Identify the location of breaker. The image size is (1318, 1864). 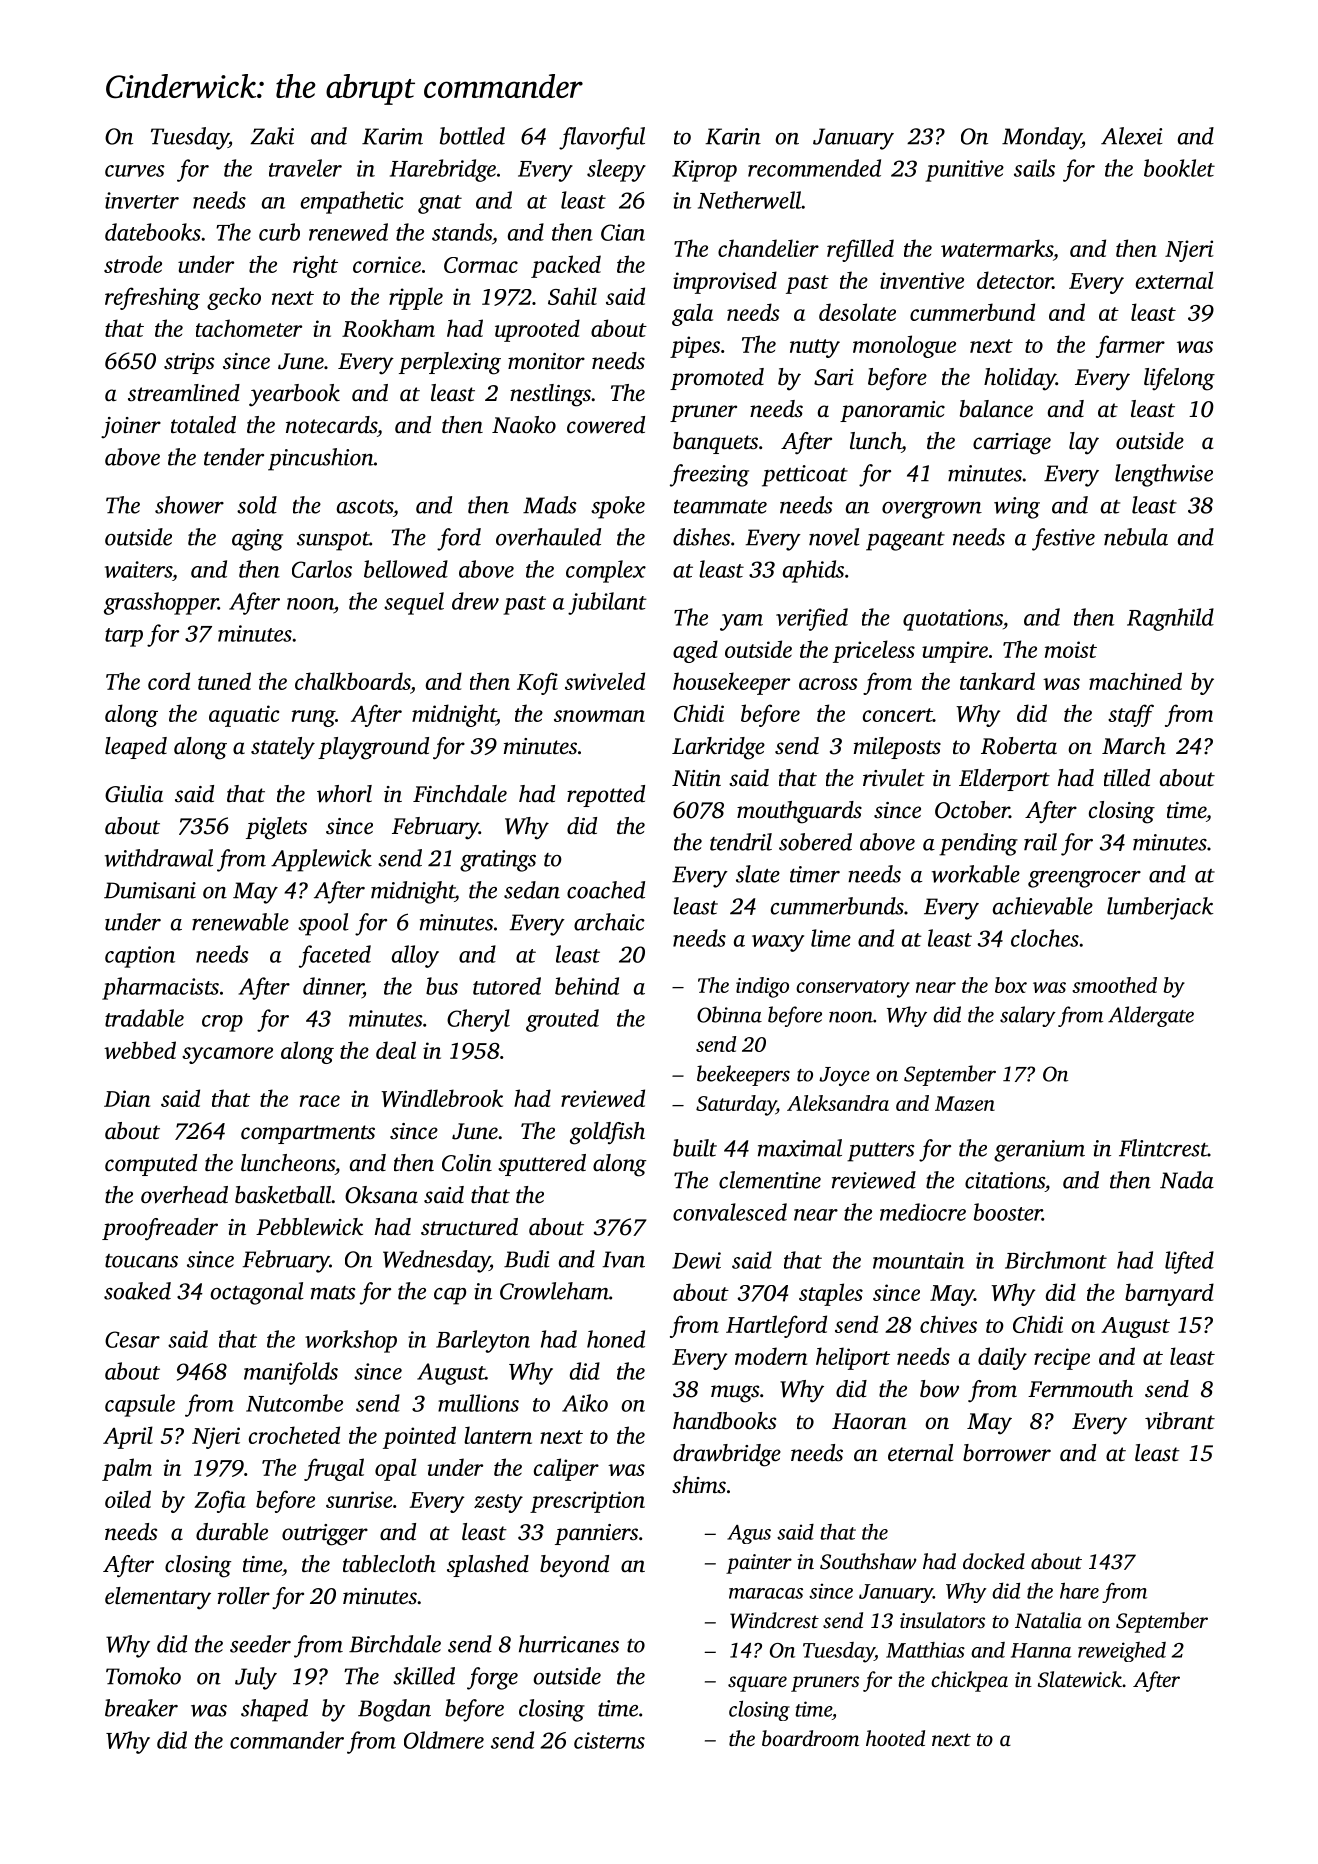
(141, 1708).
